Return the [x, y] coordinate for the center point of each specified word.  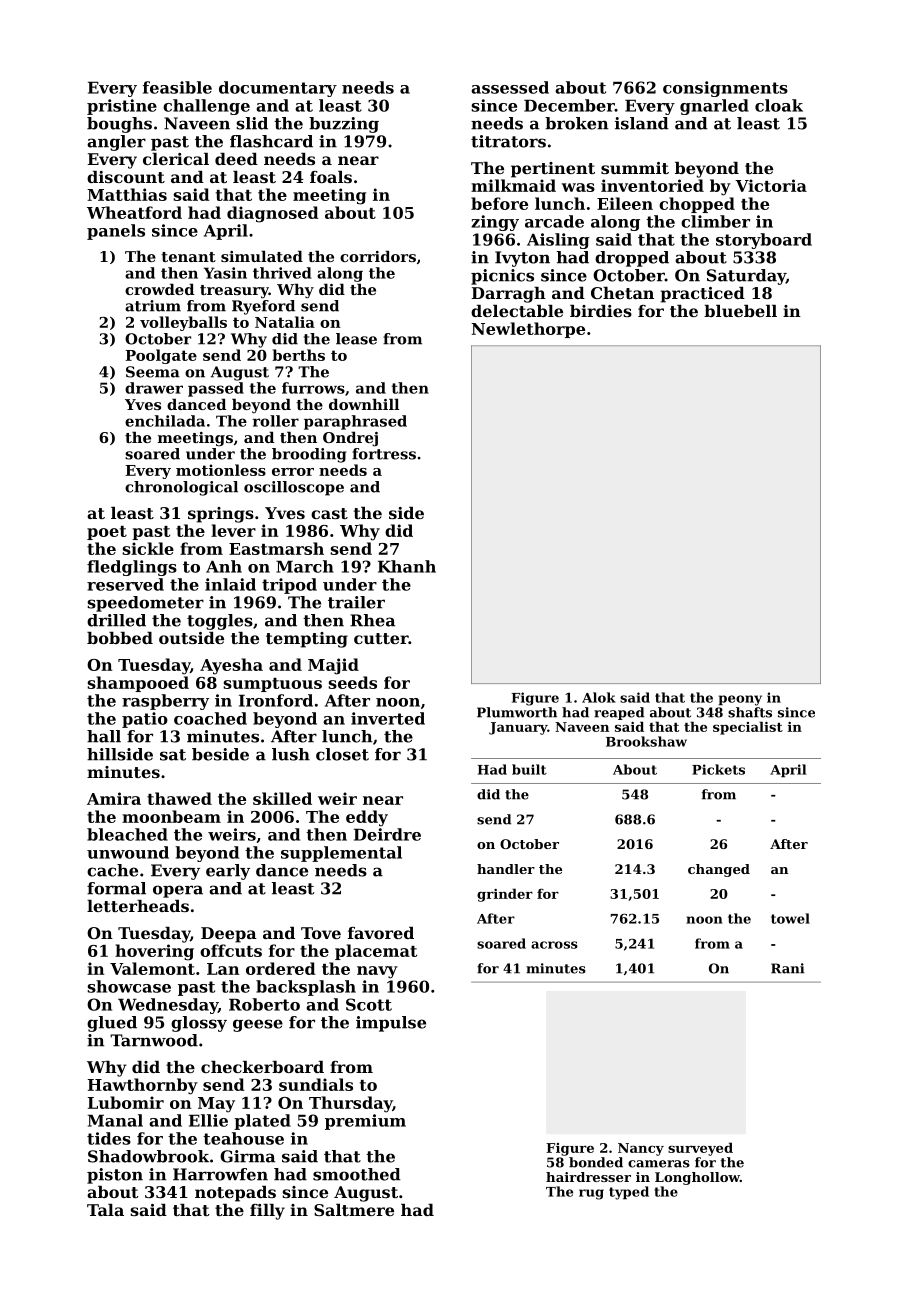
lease [356, 339]
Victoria [771, 185]
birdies [601, 311]
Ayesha [231, 666]
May [216, 1105]
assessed [510, 87]
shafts [750, 712]
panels [116, 232]
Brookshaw [646, 741]
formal [116, 888]
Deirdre [387, 834]
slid [252, 123]
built [529, 769]
